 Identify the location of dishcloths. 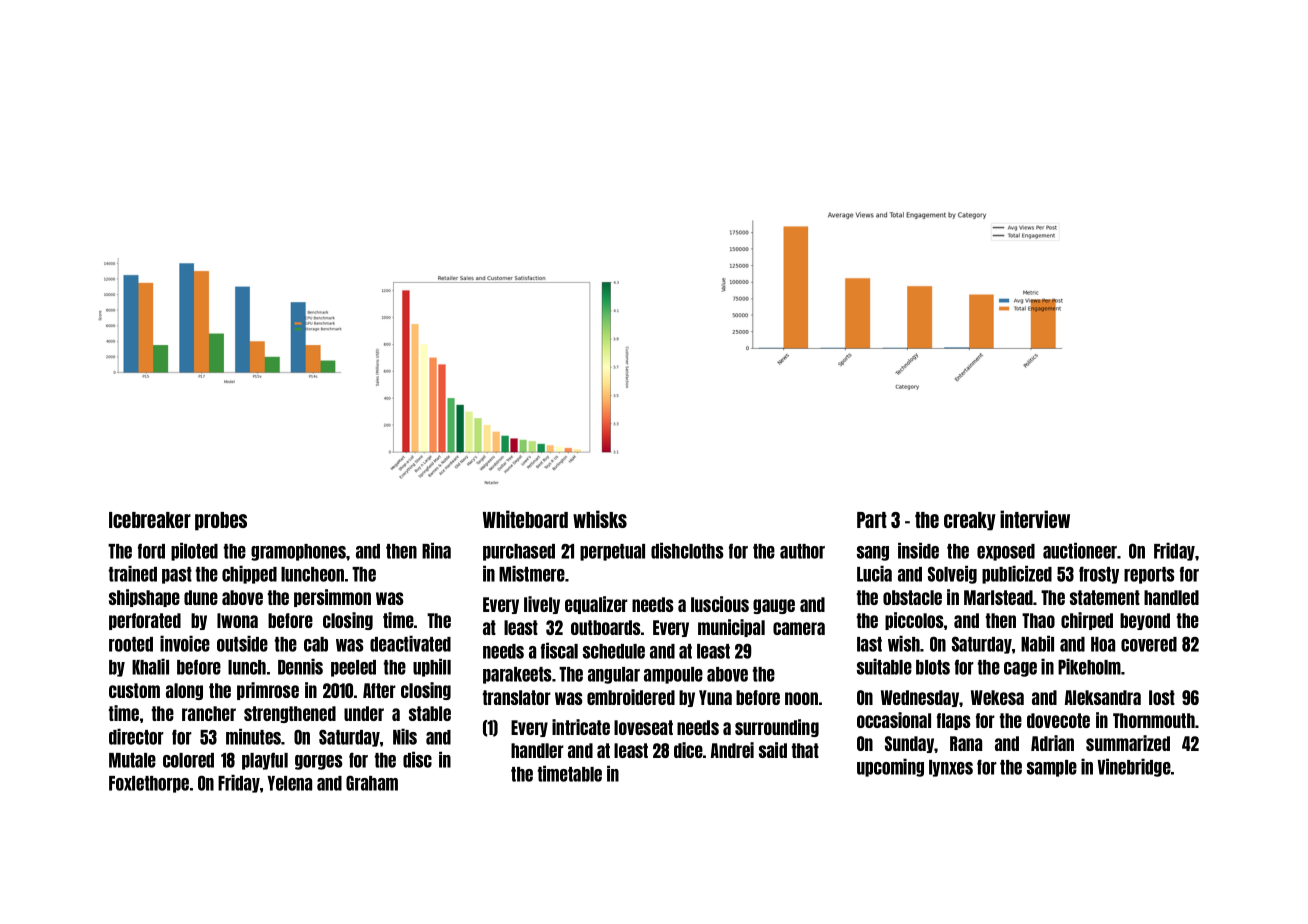
(687, 550).
